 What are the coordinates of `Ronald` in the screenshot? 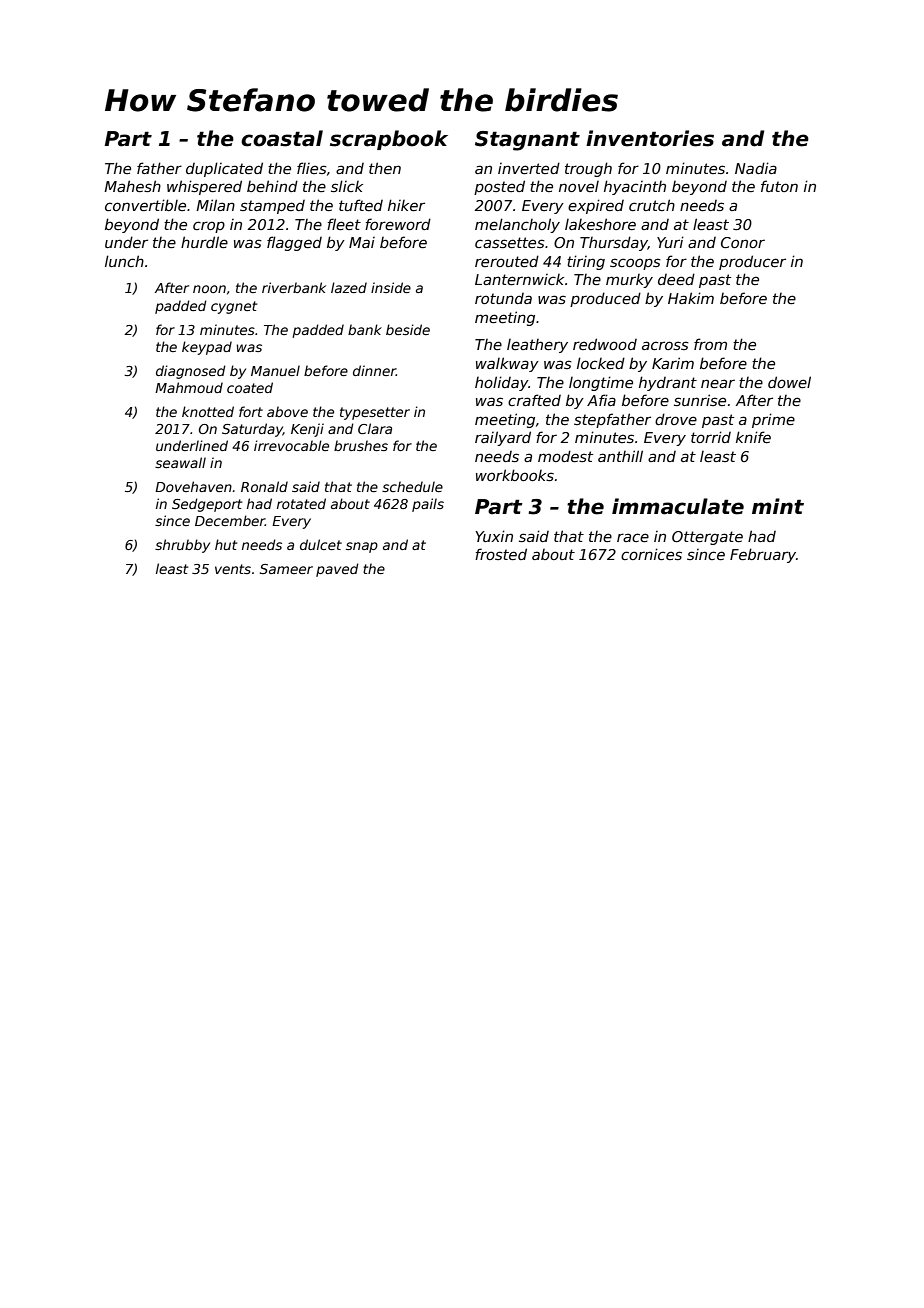 It's located at (264, 486).
